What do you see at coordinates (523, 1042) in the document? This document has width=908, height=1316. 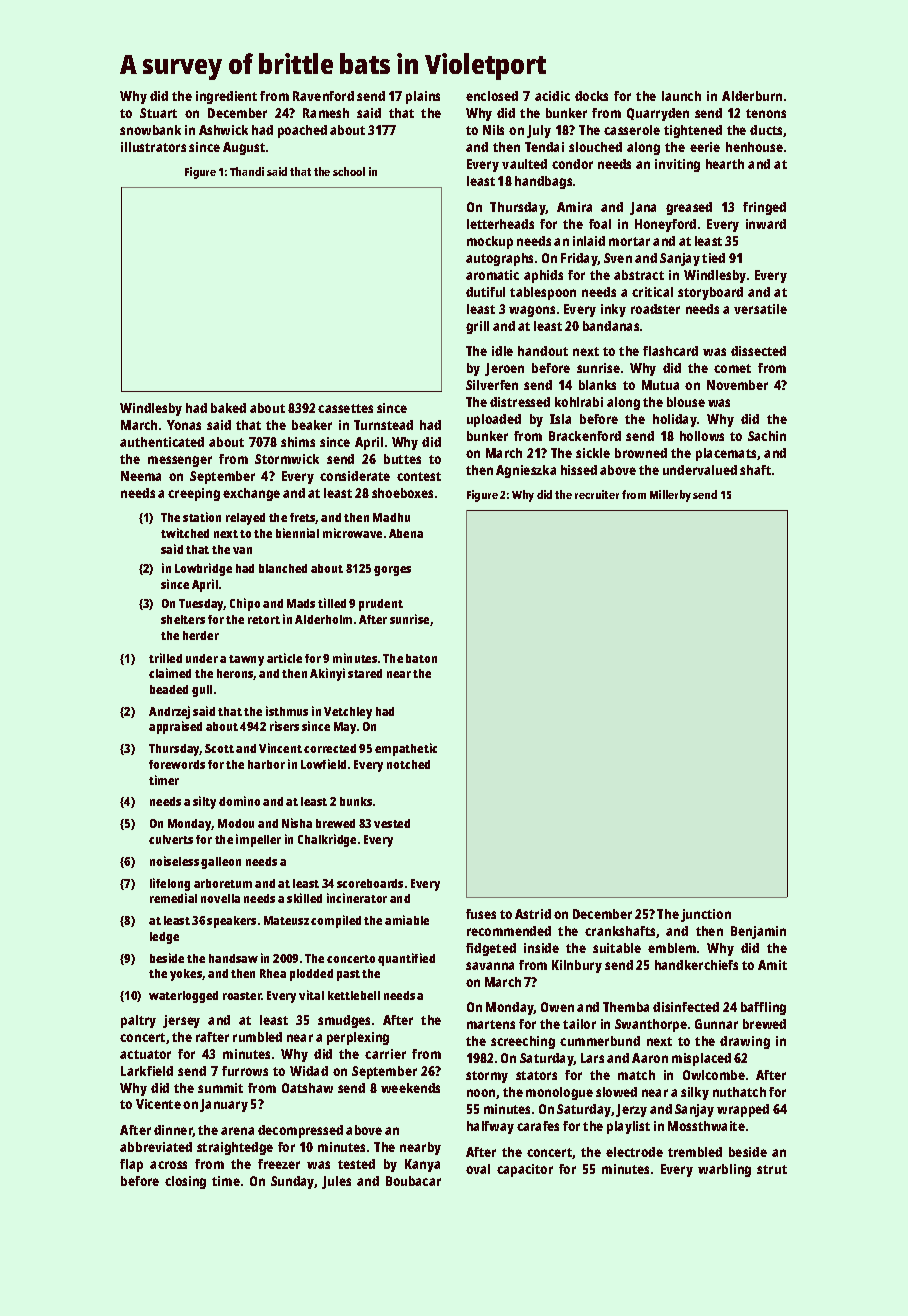 I see `screeching` at bounding box center [523, 1042].
